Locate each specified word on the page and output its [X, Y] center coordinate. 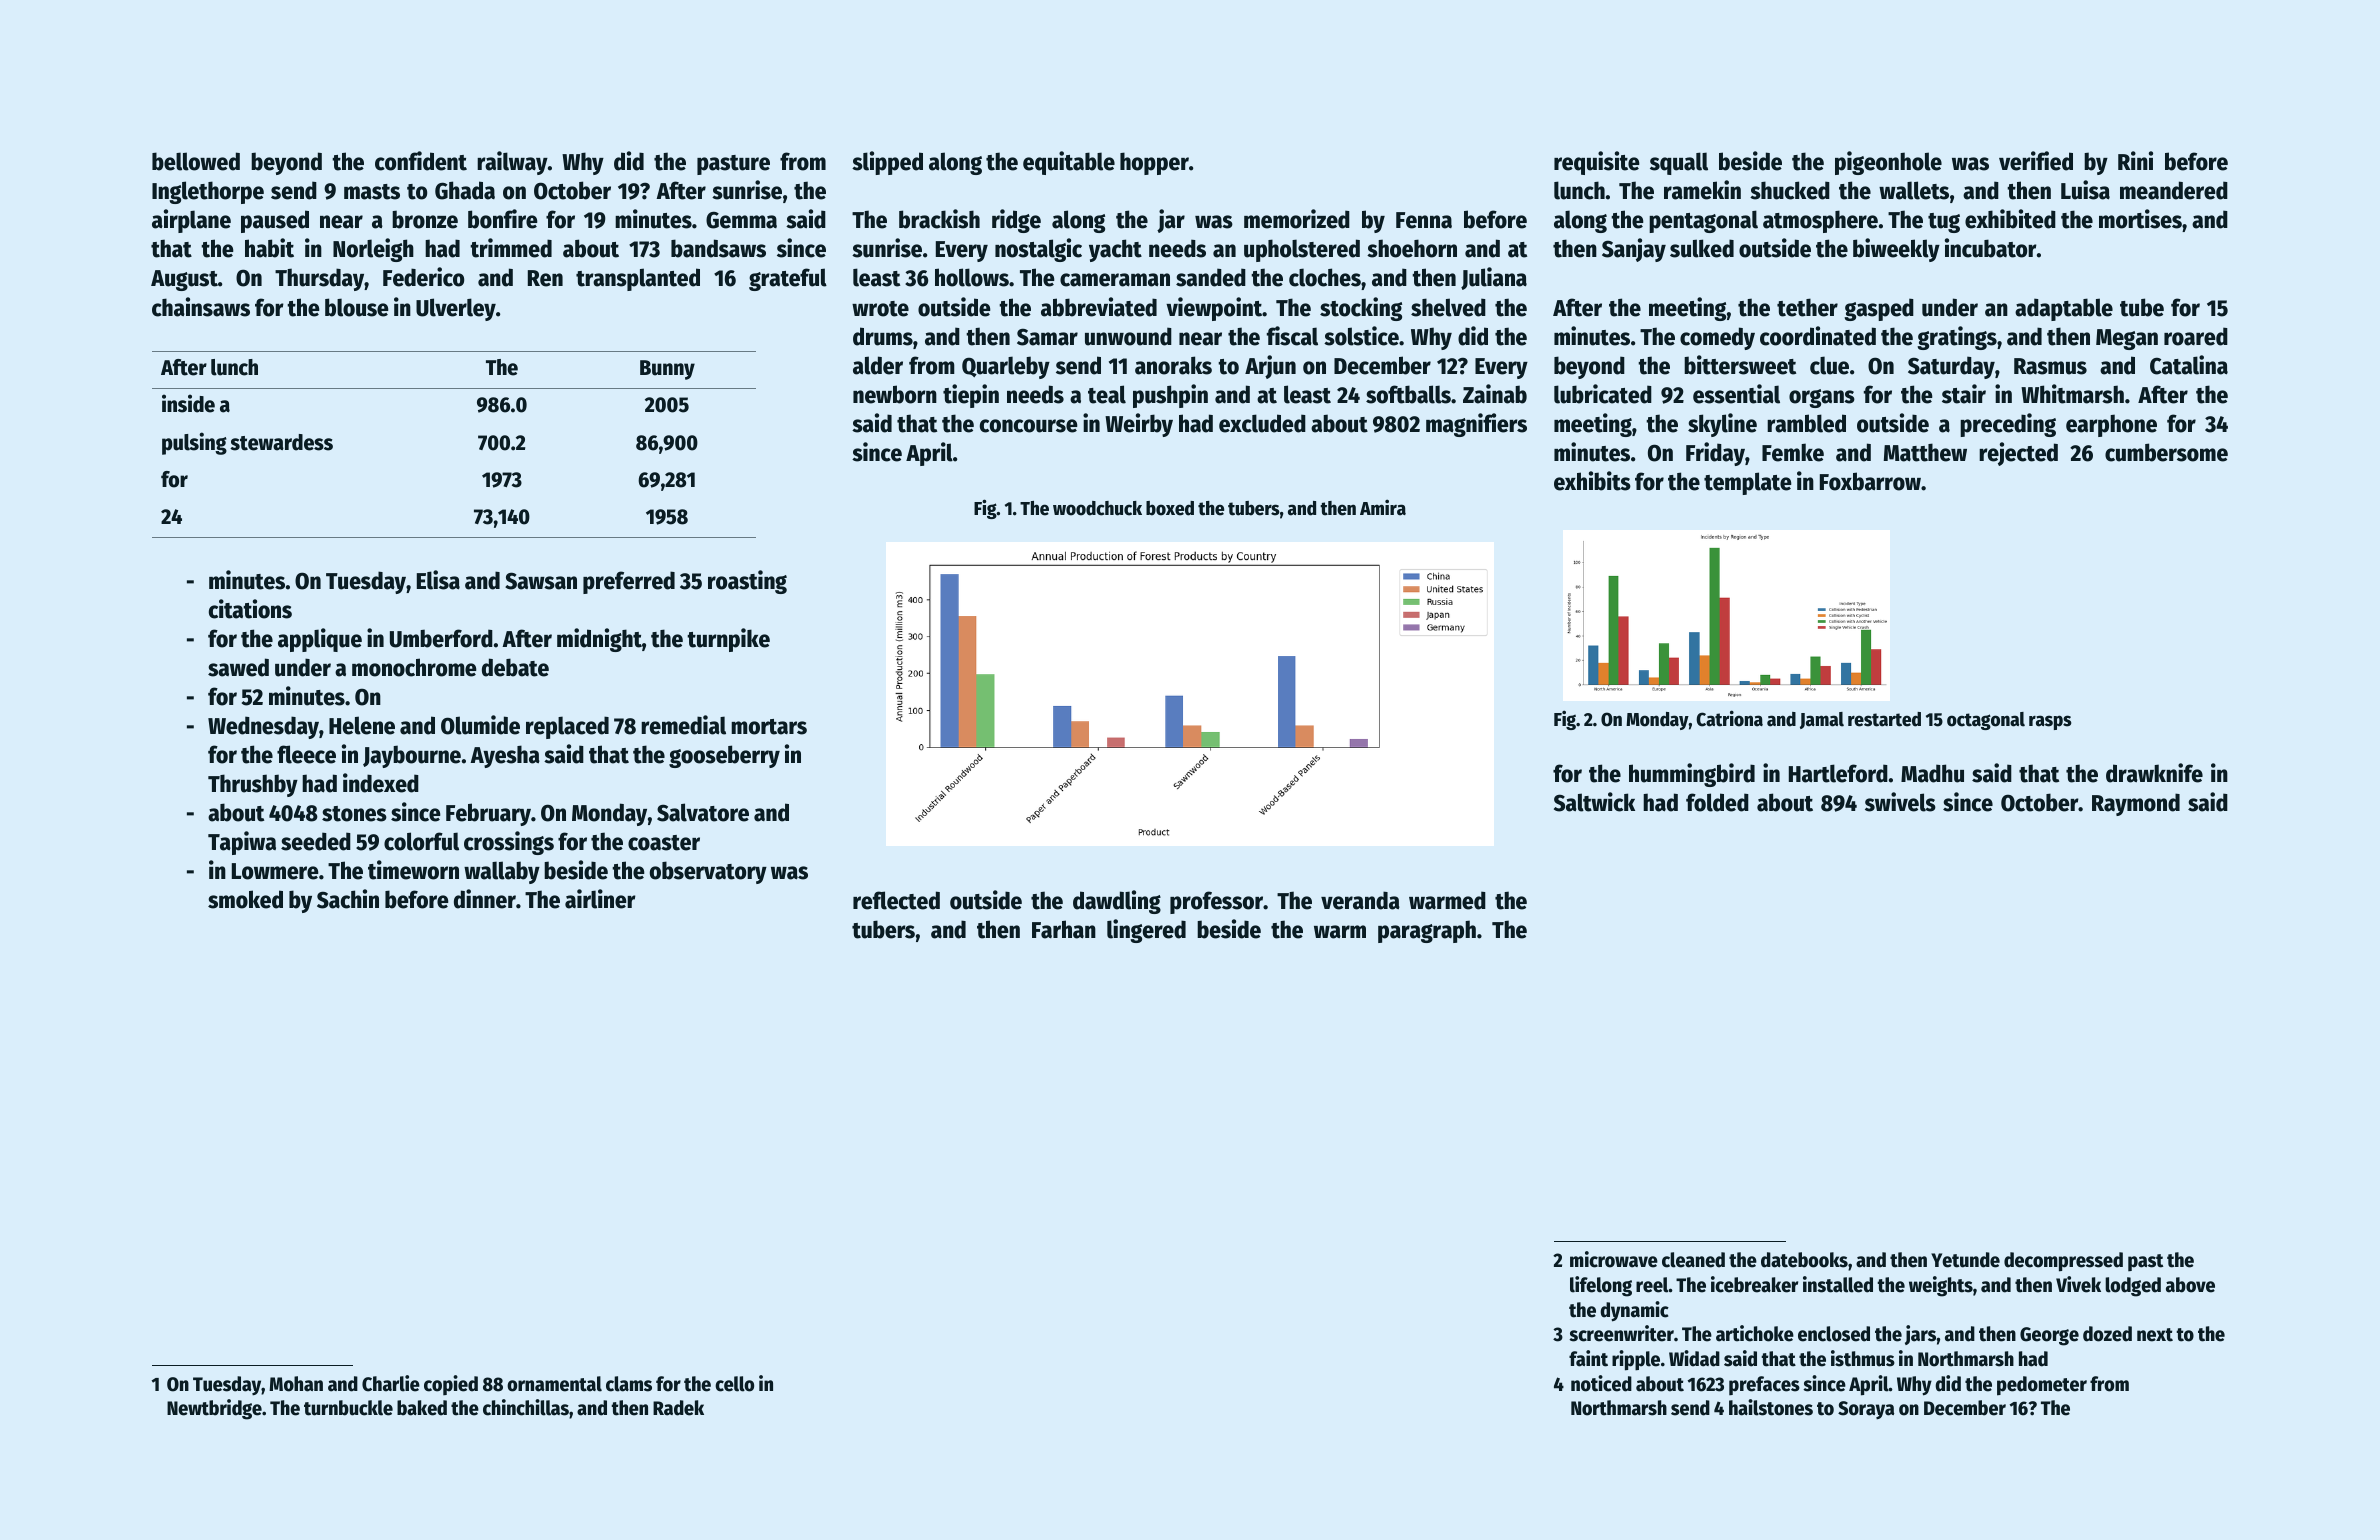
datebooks [1804, 1260]
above [2190, 1285]
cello [734, 1384]
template [1748, 483]
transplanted [638, 279]
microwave [1614, 1259]
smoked [245, 899]
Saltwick [1594, 802]
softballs [1408, 394]
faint [1588, 1358]
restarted [1884, 719]
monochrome [414, 667]
